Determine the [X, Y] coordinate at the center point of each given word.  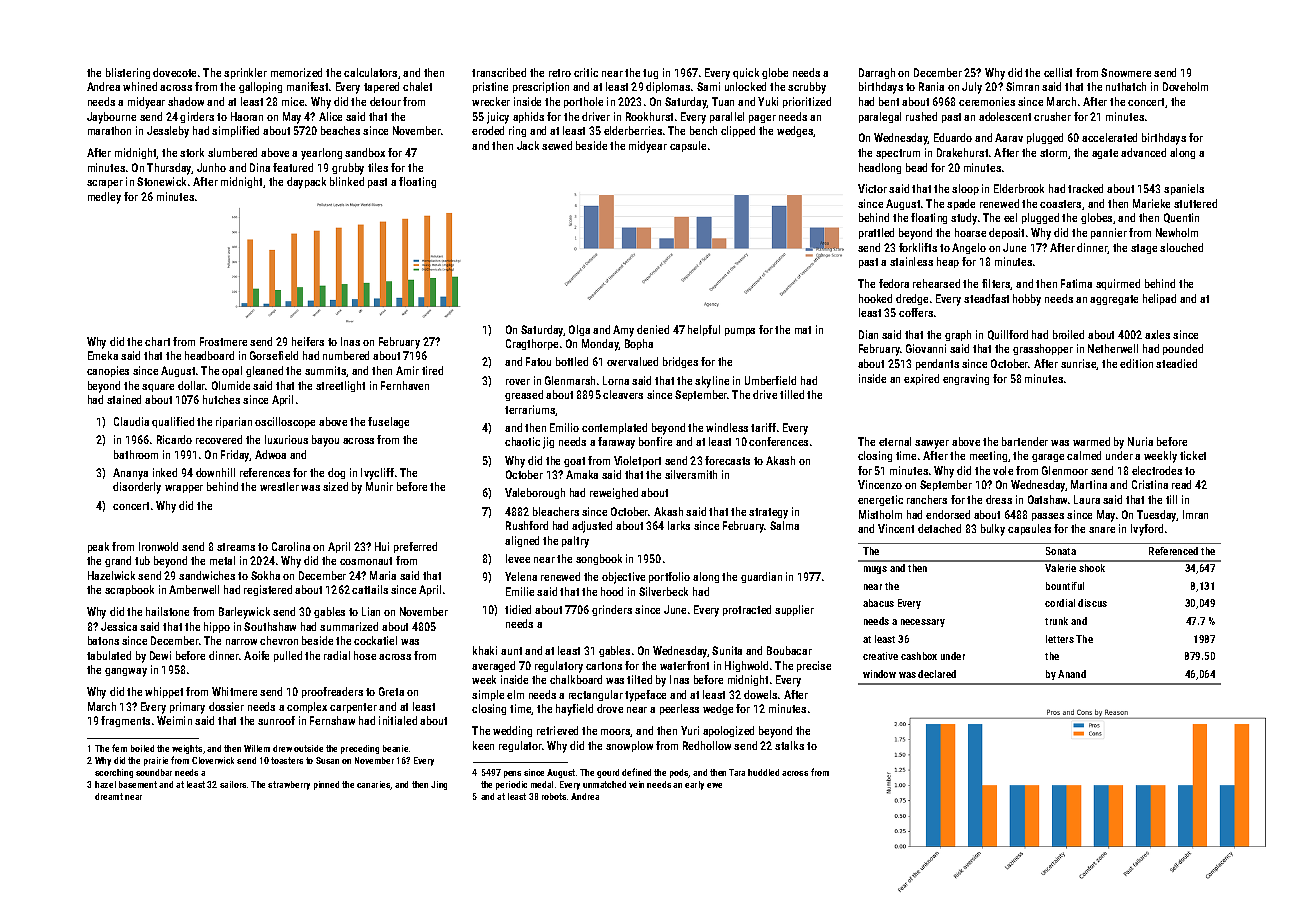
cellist [1058, 72]
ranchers [927, 499]
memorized [296, 72]
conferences [778, 441]
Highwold [746, 666]
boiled [142, 748]
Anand [1072, 674]
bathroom [136, 454]
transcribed [499, 72]
